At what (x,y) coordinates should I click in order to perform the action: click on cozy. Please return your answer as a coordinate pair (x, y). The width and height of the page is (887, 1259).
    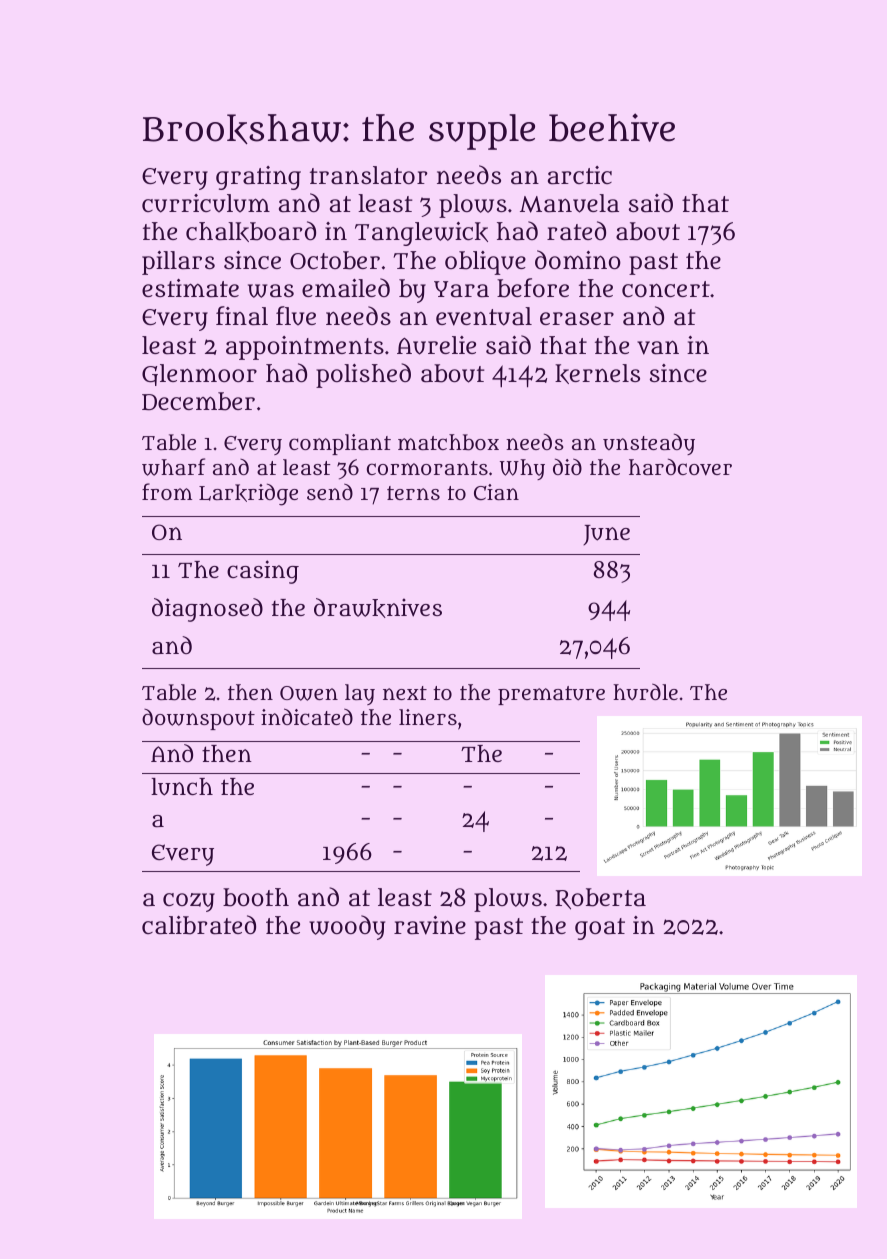
    Looking at the image, I should click on (189, 902).
